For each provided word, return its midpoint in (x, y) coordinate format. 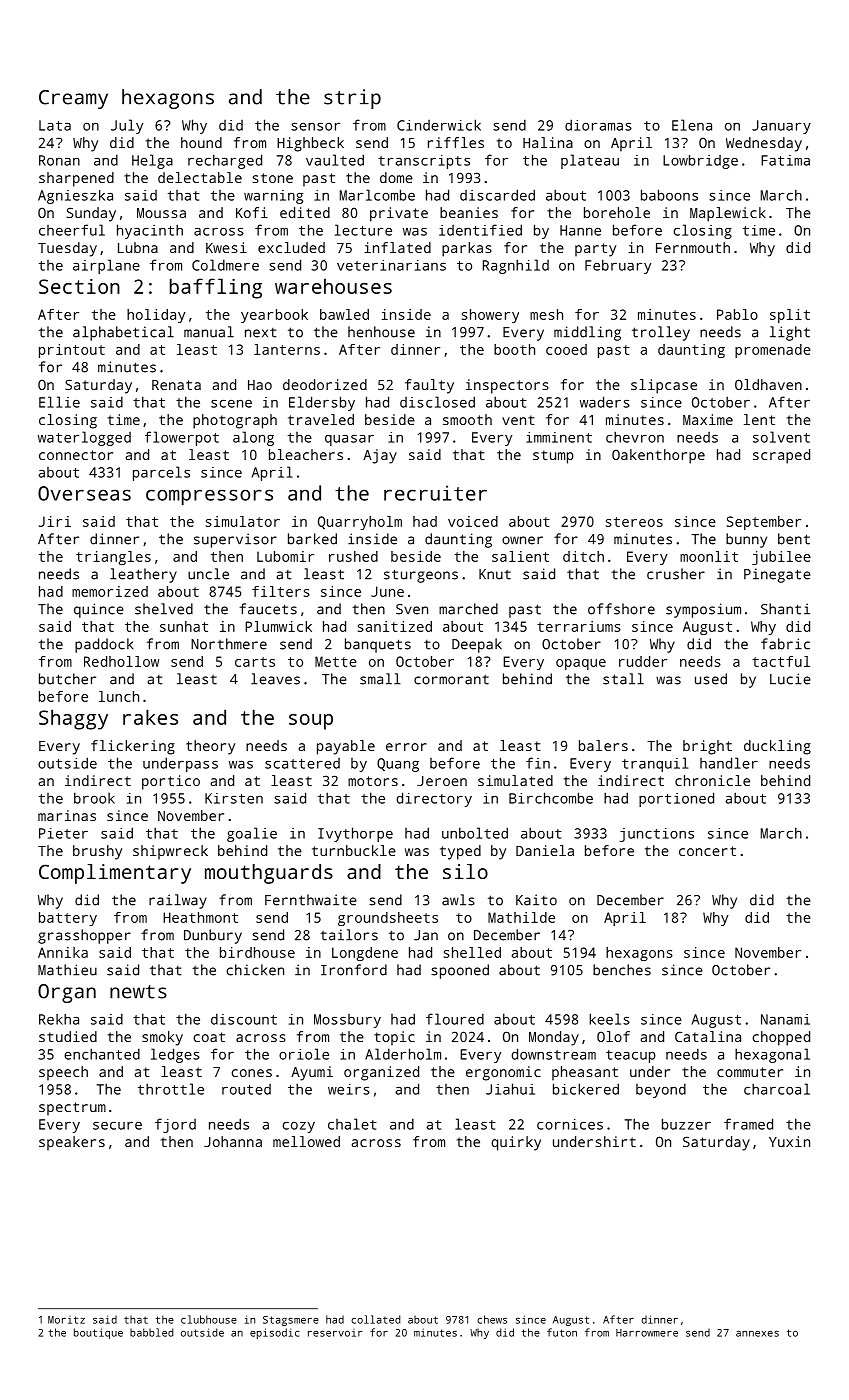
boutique (98, 1333)
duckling (777, 747)
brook (94, 798)
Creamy (73, 99)
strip (352, 99)
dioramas (598, 125)
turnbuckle (354, 850)
